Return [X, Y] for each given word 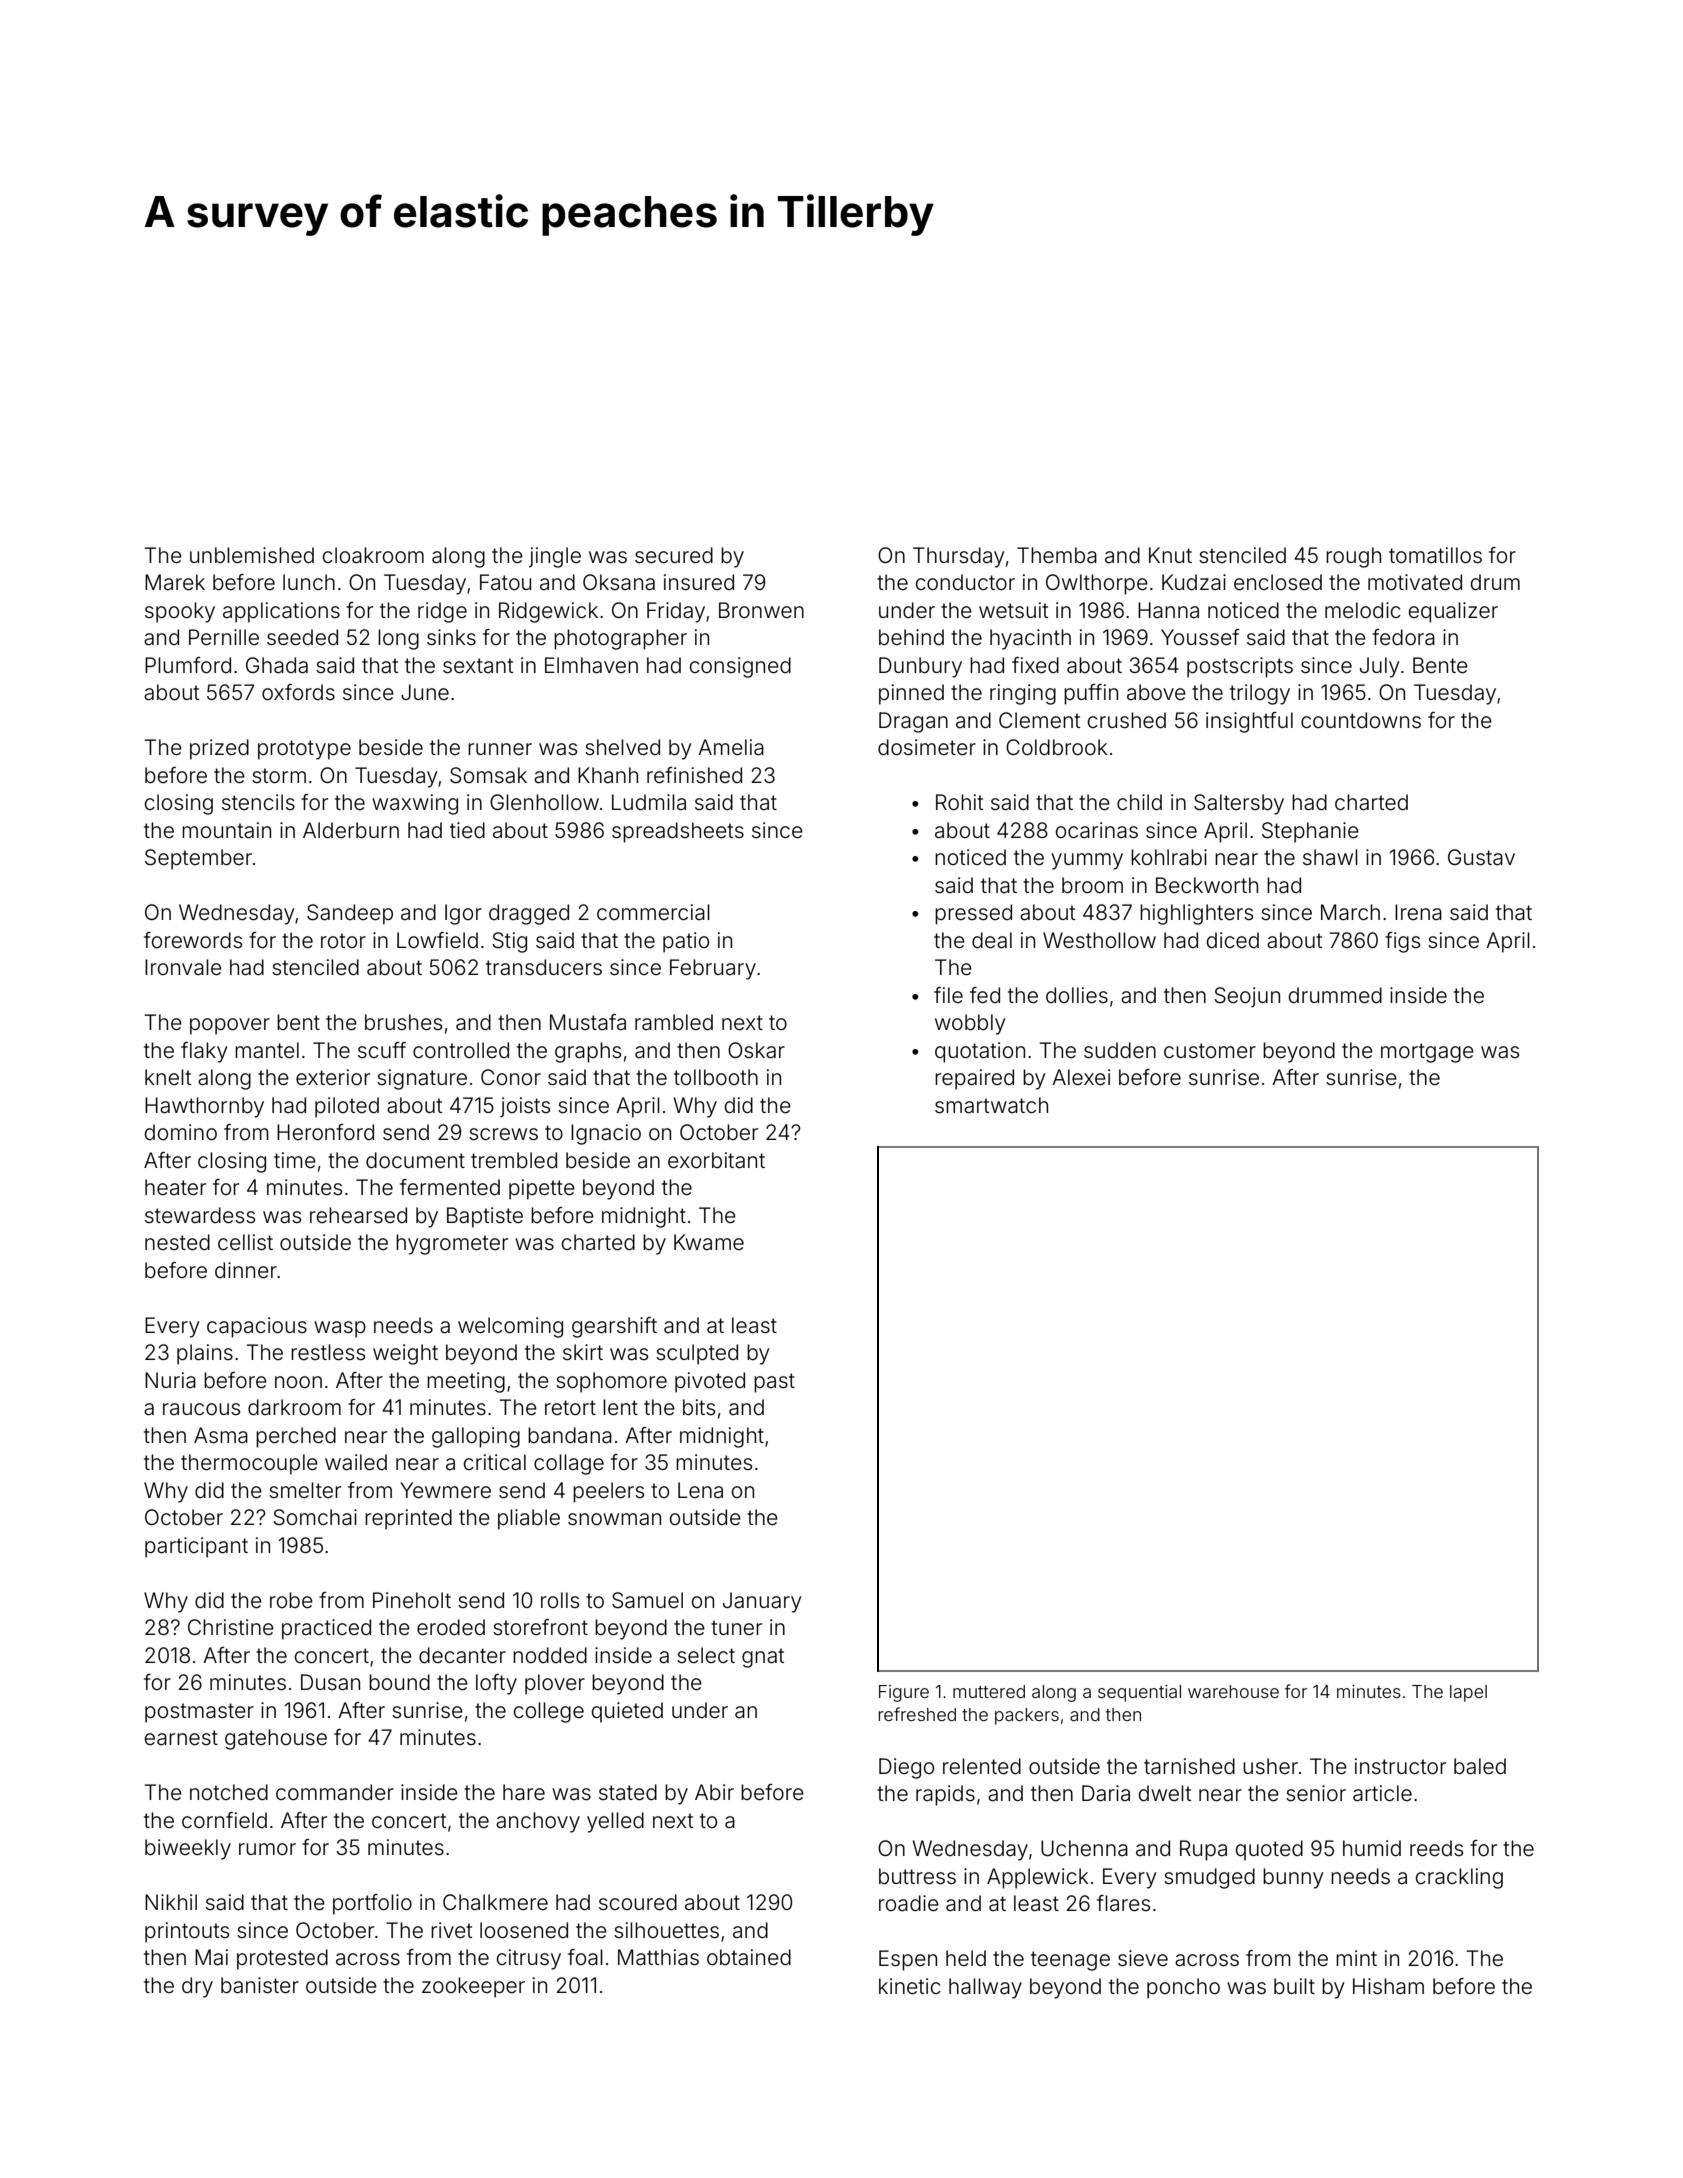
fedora [1403, 637]
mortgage [1427, 1053]
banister [260, 1985]
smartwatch [991, 1105]
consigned [740, 667]
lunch [309, 582]
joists [525, 1107]
